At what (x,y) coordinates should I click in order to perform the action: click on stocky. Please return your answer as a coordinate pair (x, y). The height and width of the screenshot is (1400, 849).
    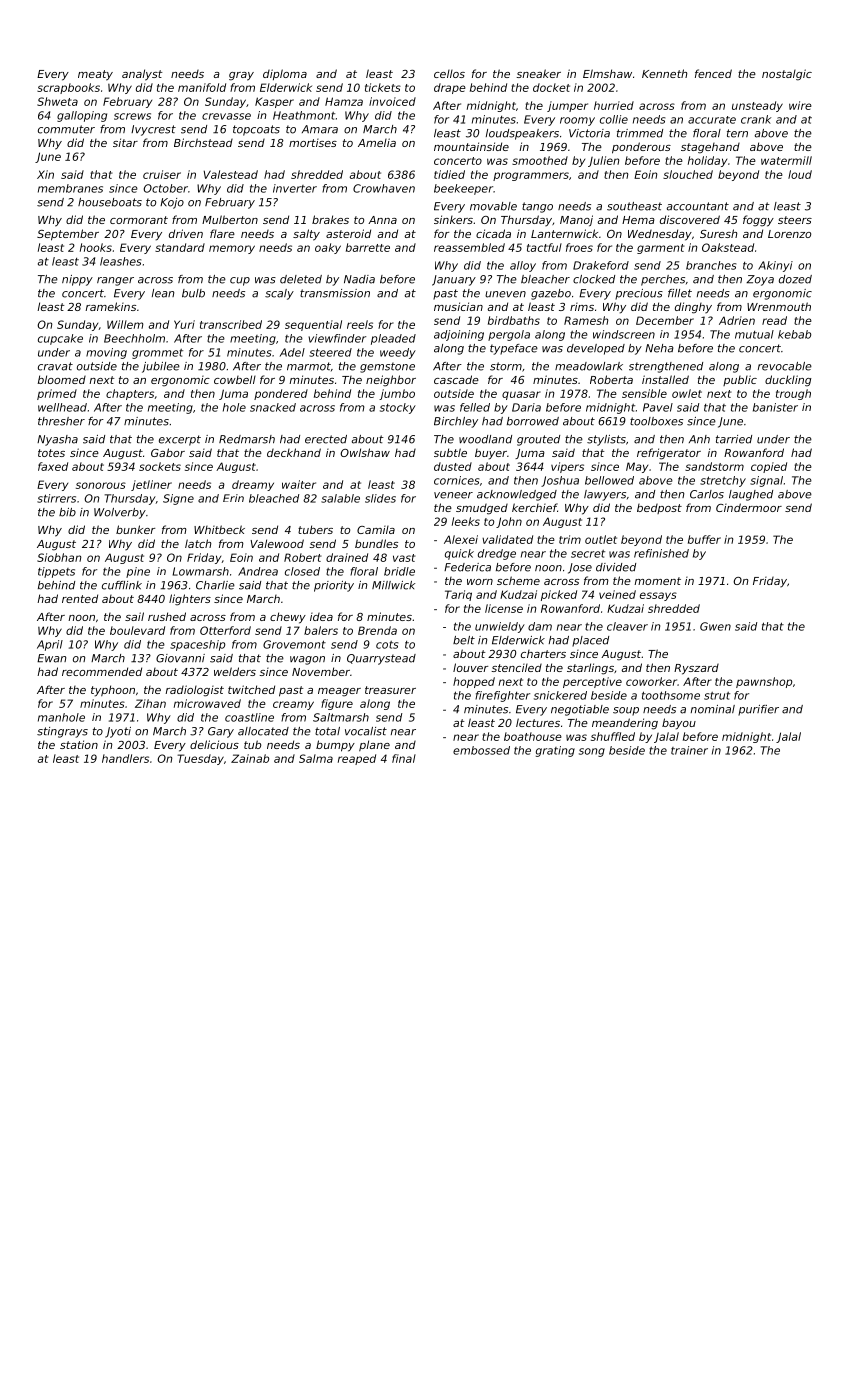
    Looking at the image, I should click on (398, 408).
